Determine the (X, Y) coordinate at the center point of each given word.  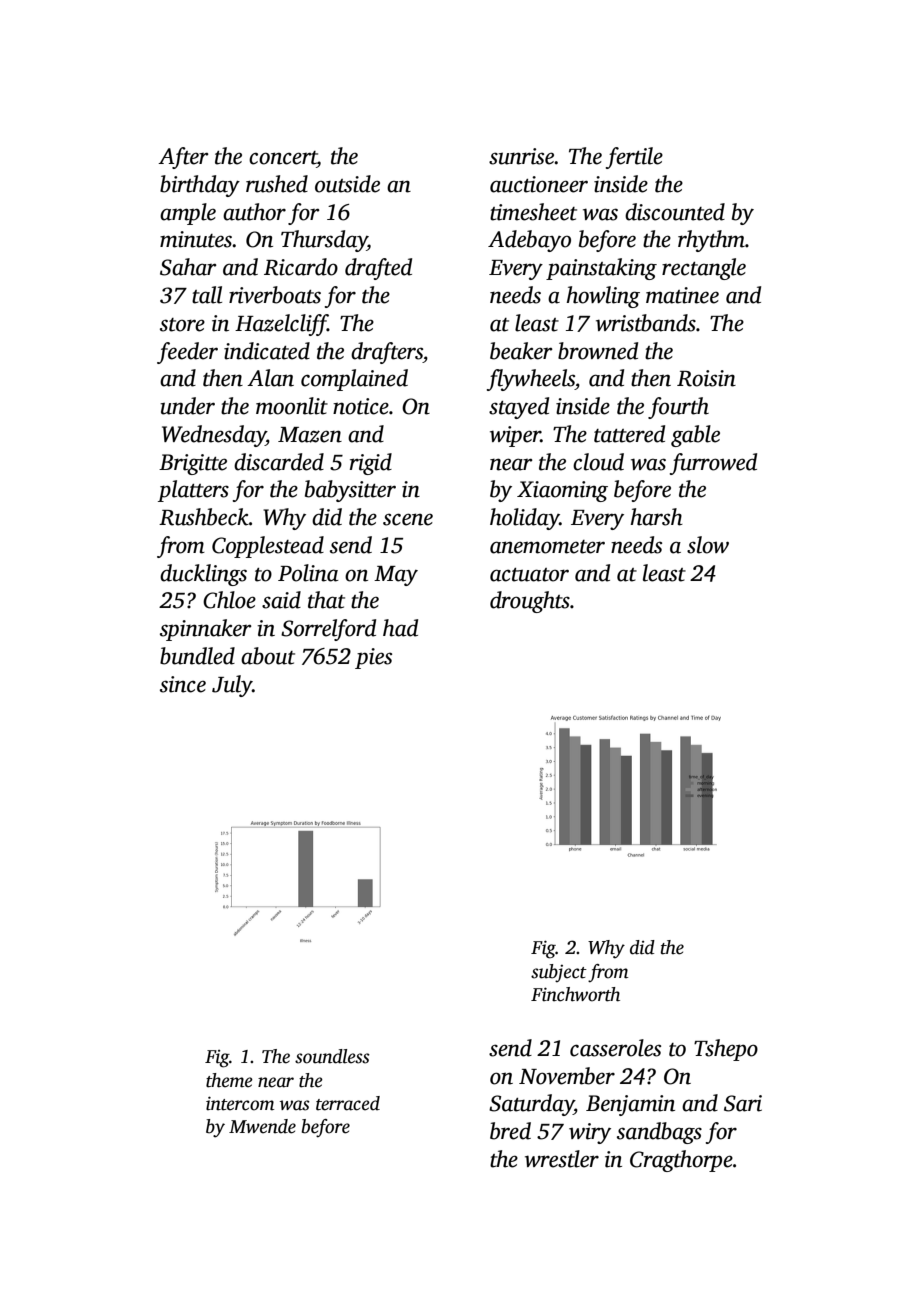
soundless (332, 1056)
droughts (530, 602)
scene (408, 519)
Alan (270, 378)
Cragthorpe (681, 1161)
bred (510, 1131)
